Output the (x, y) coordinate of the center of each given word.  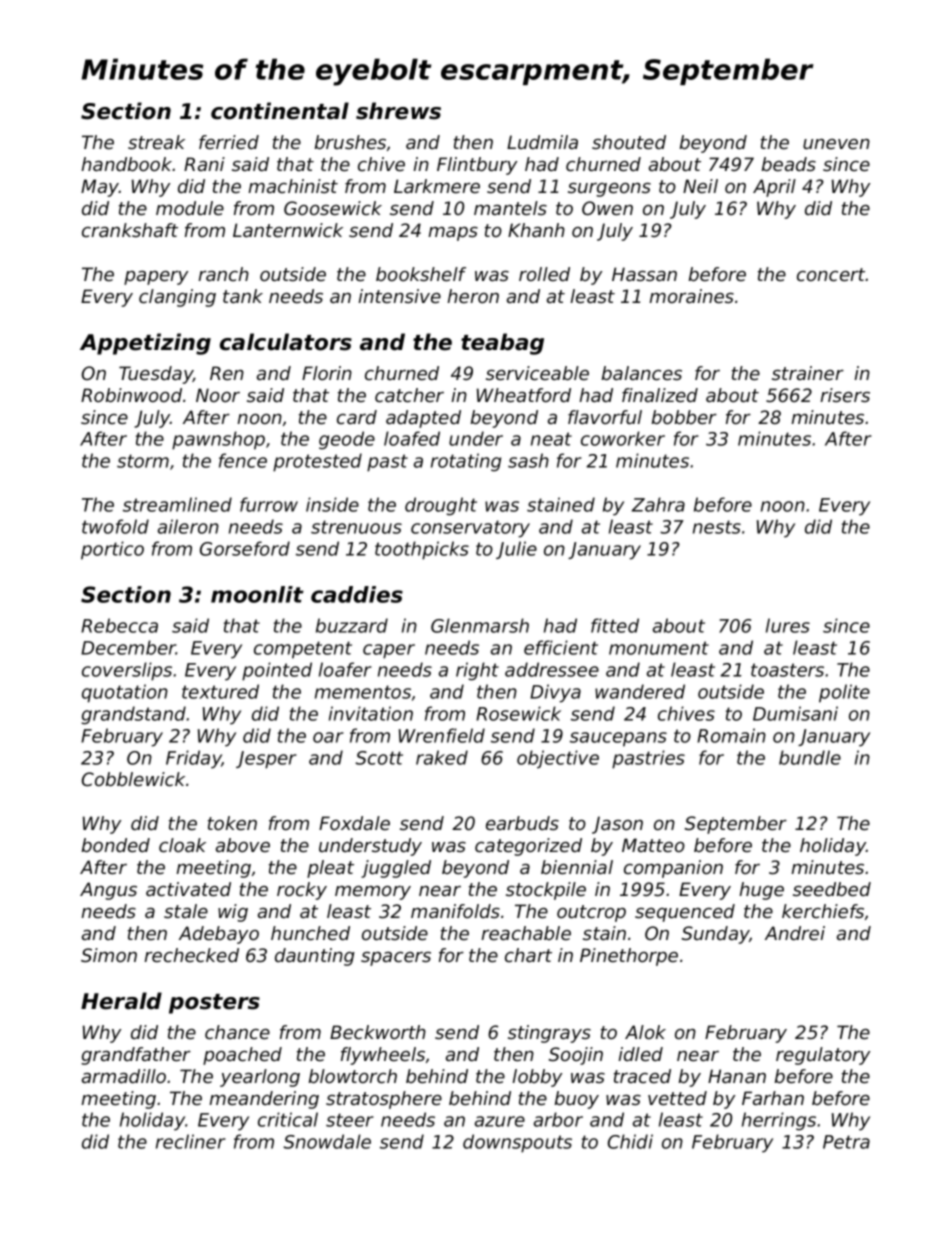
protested (317, 462)
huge (761, 891)
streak (156, 142)
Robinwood (131, 395)
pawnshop (218, 440)
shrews (398, 111)
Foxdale (354, 823)
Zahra (658, 504)
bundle (810, 757)
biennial (577, 867)
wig (233, 913)
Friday (194, 759)
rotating (466, 462)
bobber (684, 417)
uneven (836, 144)
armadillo (124, 1076)
